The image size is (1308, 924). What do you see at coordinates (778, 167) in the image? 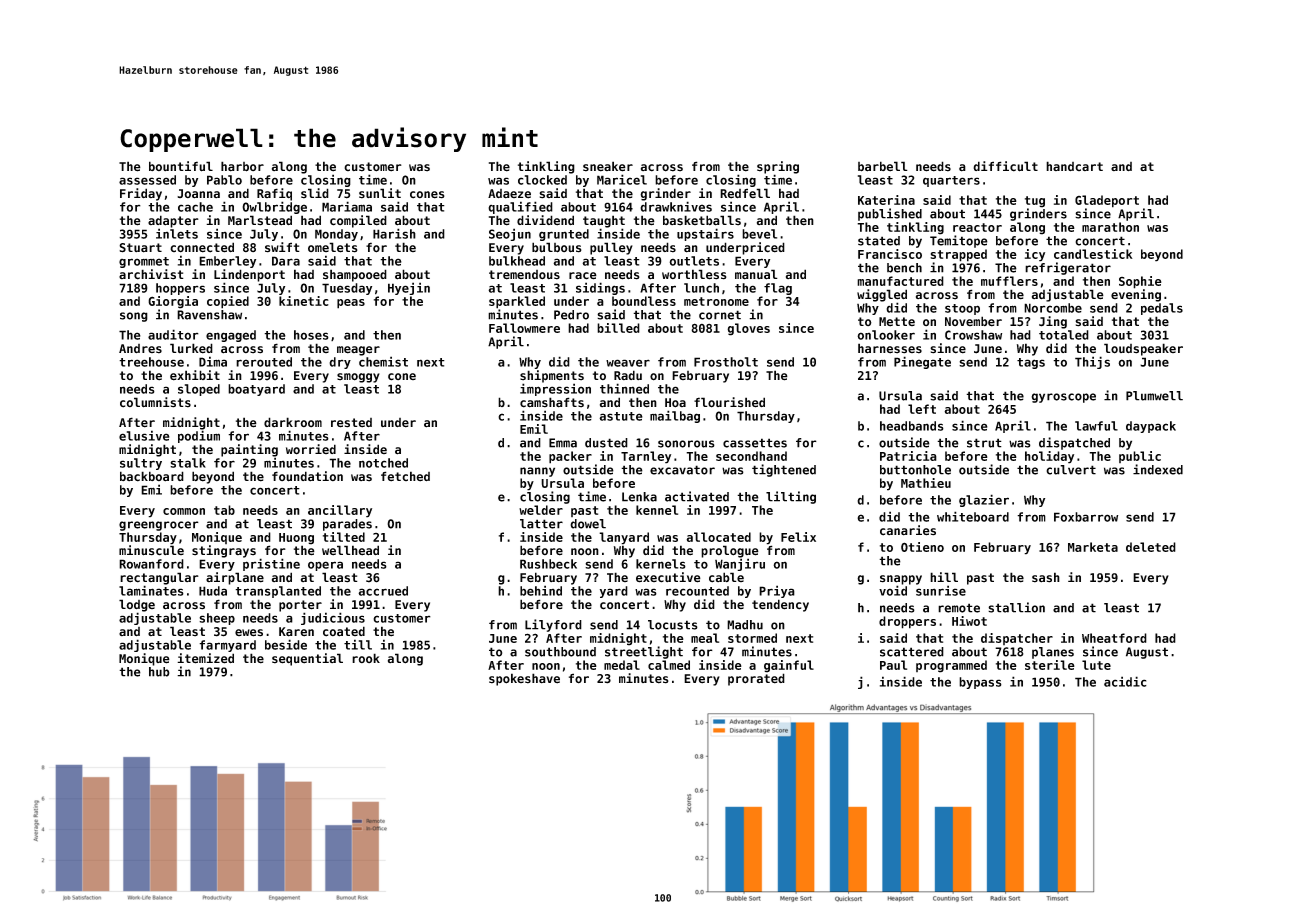
I see `spring` at bounding box center [778, 167].
